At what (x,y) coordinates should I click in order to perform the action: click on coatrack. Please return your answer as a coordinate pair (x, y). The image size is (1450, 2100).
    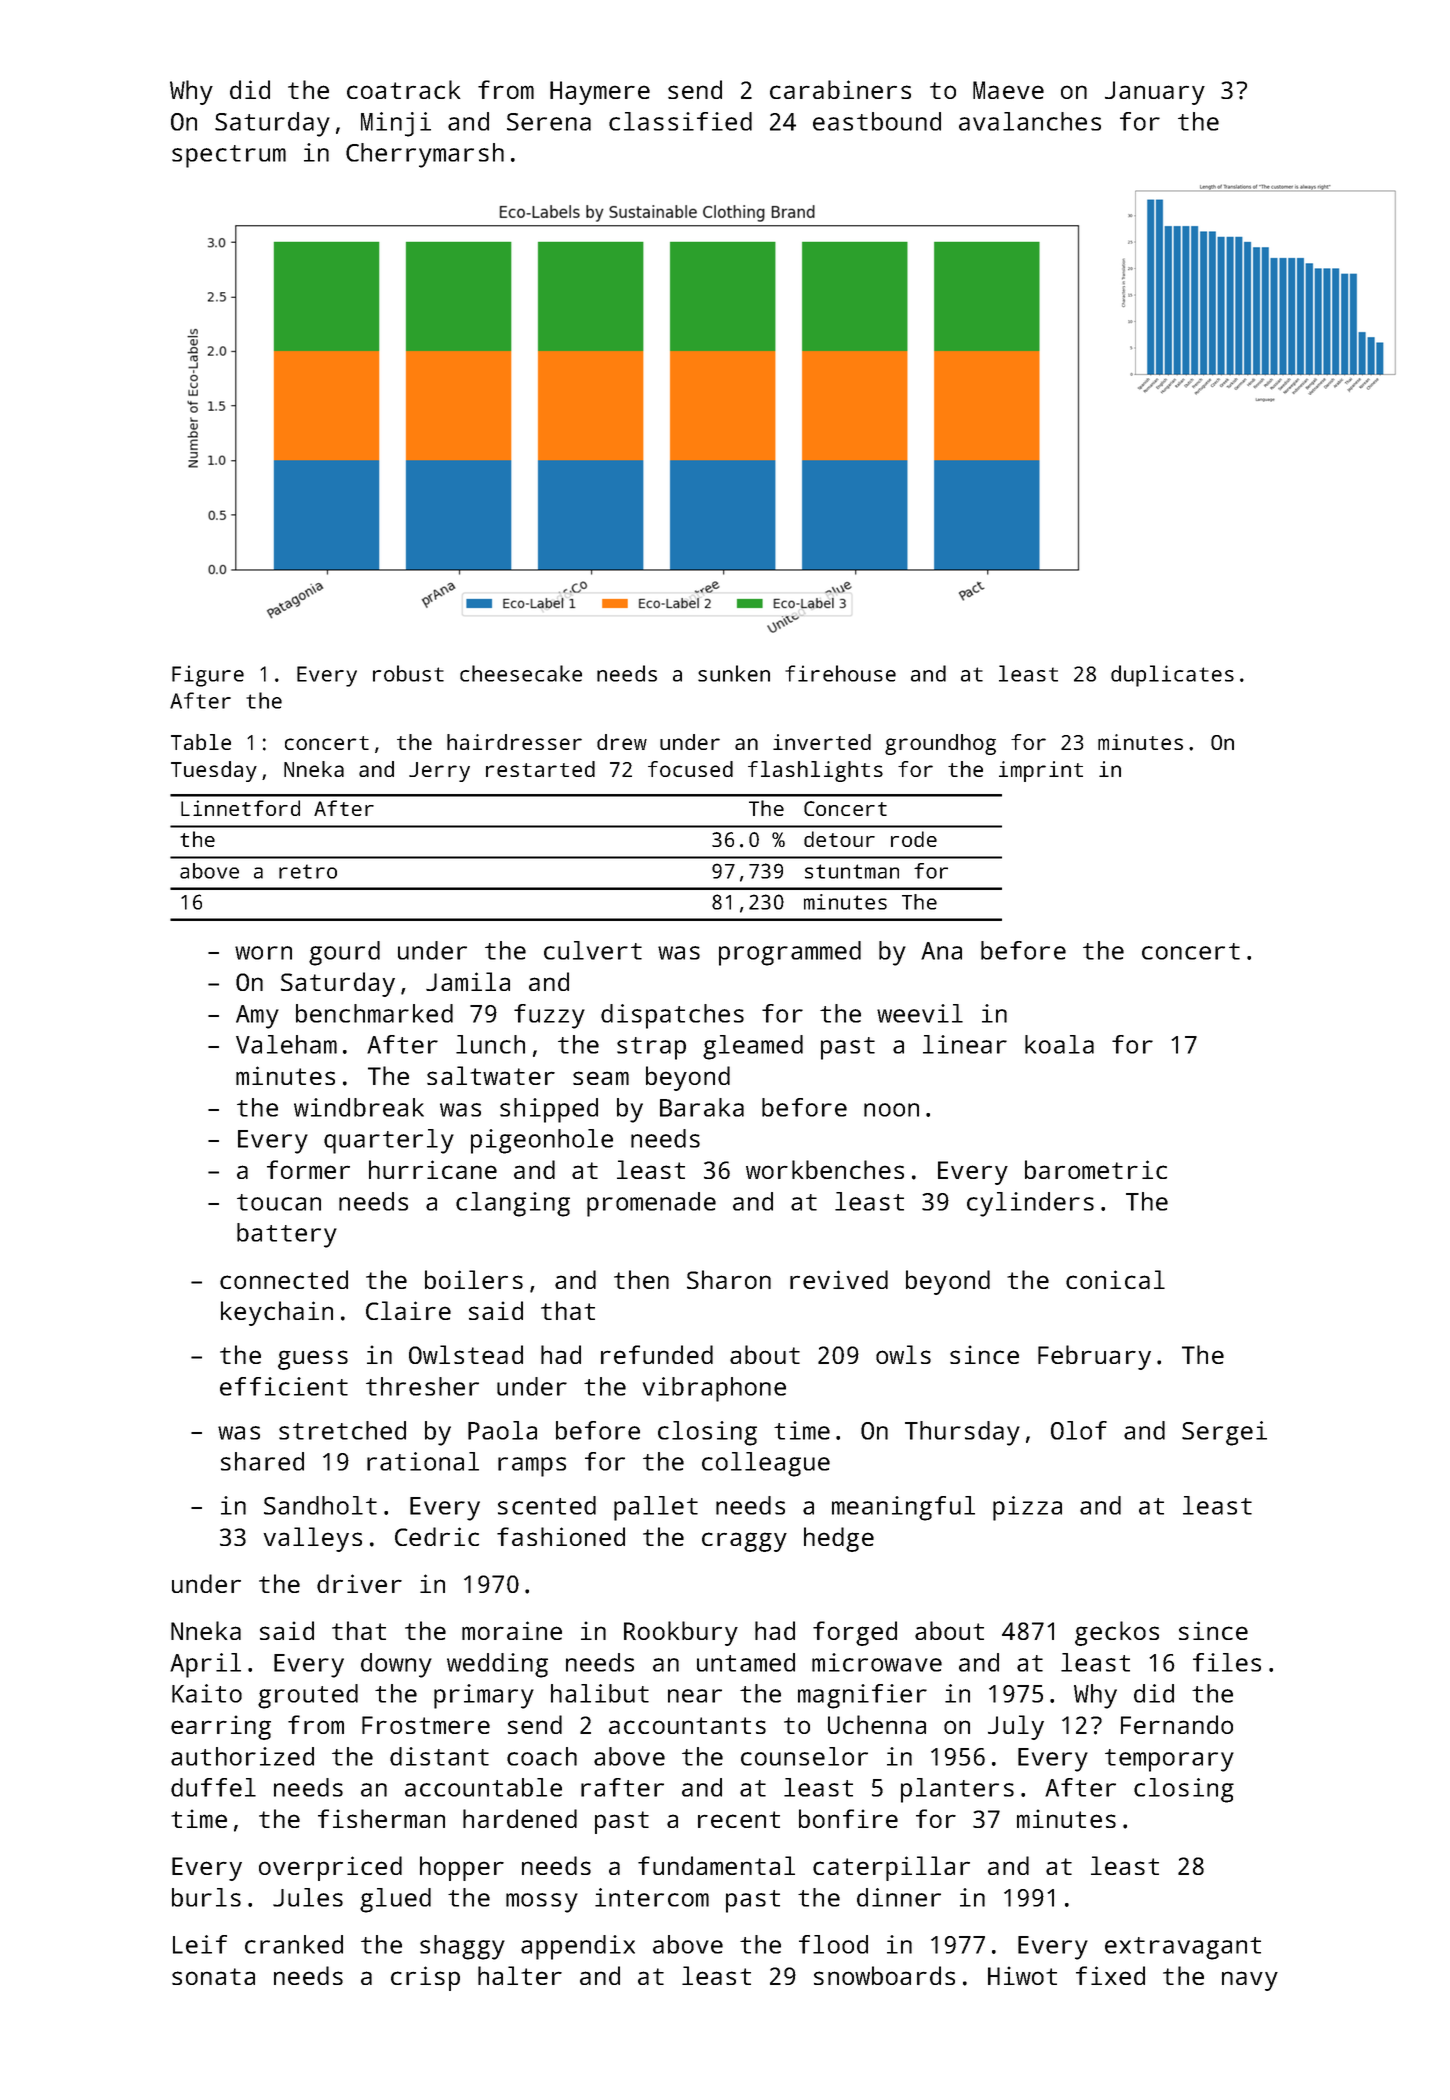
    Looking at the image, I should click on (404, 89).
